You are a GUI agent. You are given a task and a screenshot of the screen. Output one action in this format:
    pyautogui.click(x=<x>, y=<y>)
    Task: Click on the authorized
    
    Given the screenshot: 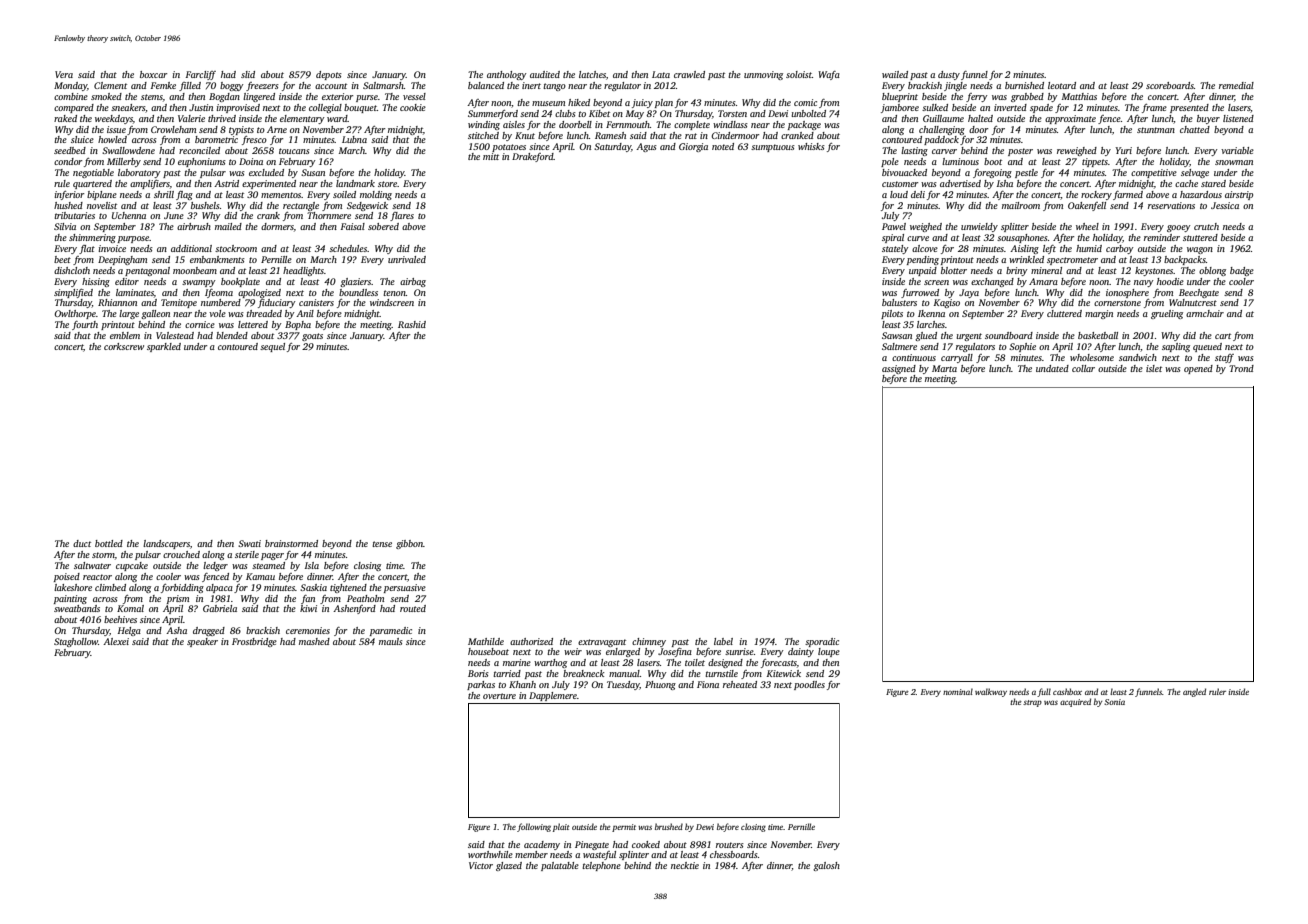 What is the action you would take?
    pyautogui.click(x=531, y=641)
